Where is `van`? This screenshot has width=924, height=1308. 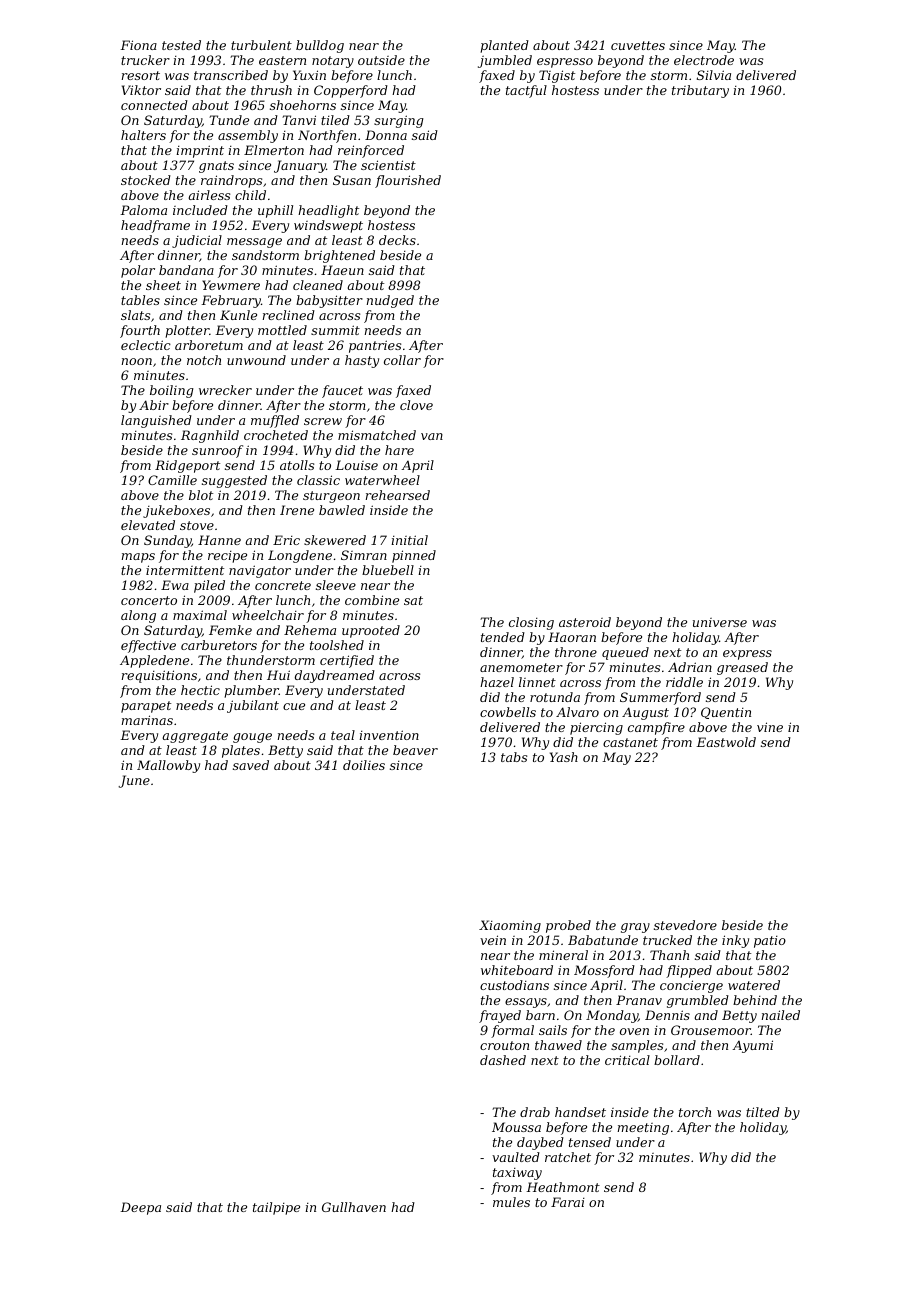
van is located at coordinates (432, 436).
